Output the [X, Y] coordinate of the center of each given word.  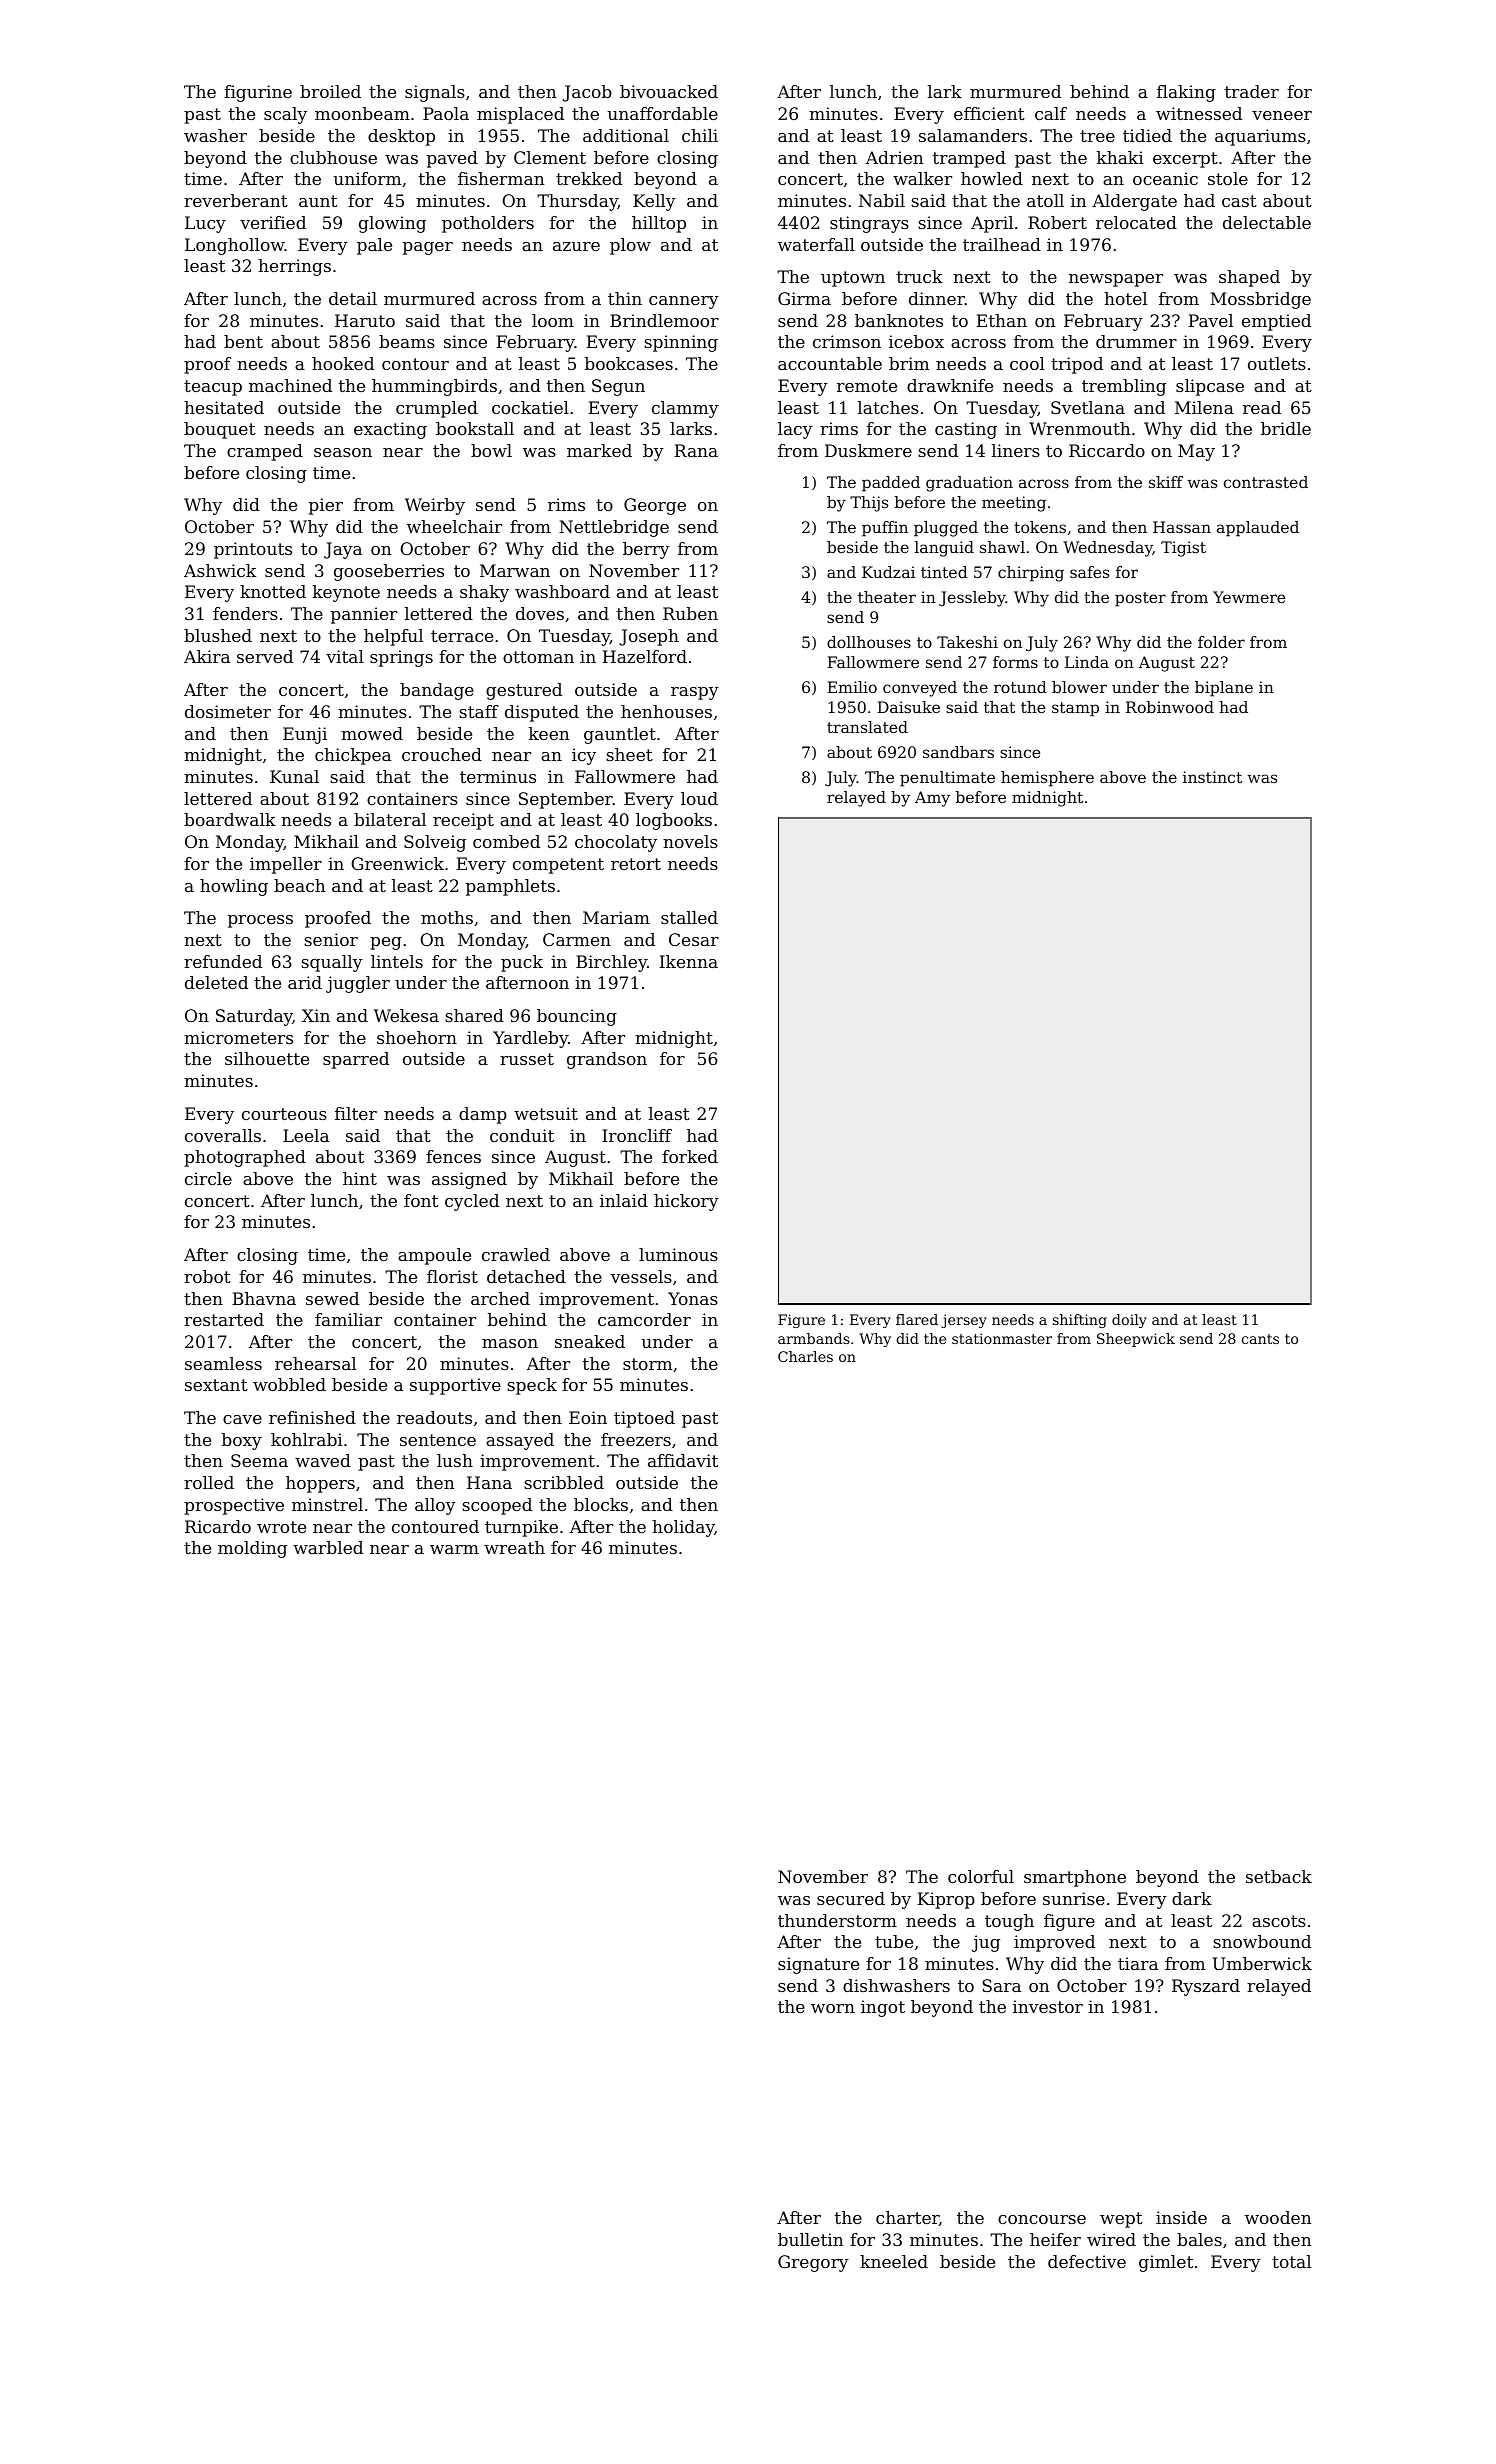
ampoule [434, 1256]
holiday [683, 1528]
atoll [1045, 200]
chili [700, 135]
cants [1260, 1339]
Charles [805, 1356]
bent [243, 341]
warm [454, 1549]
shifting [1080, 1321]
